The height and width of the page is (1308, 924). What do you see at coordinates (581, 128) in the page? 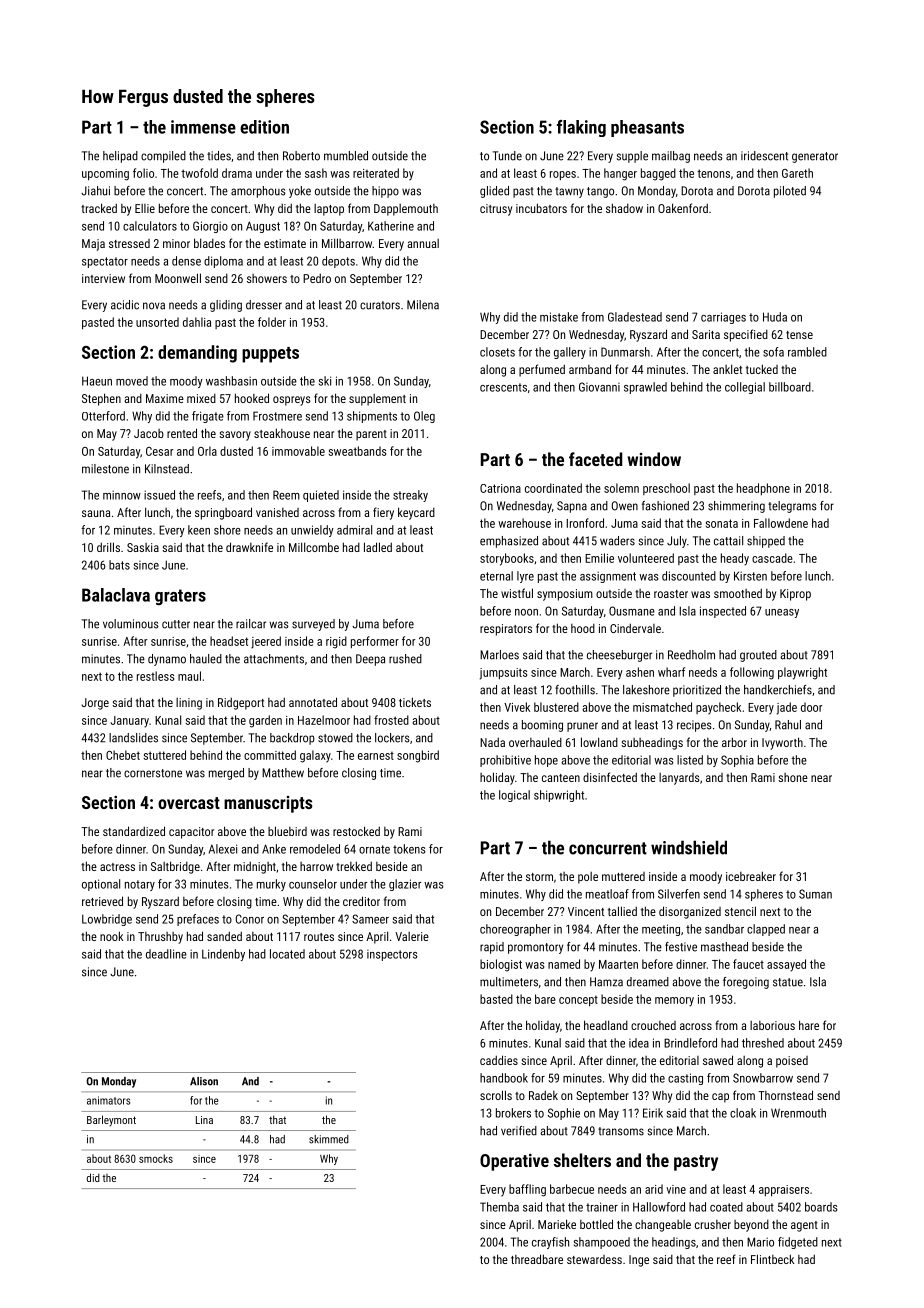
I see `flaking` at bounding box center [581, 128].
